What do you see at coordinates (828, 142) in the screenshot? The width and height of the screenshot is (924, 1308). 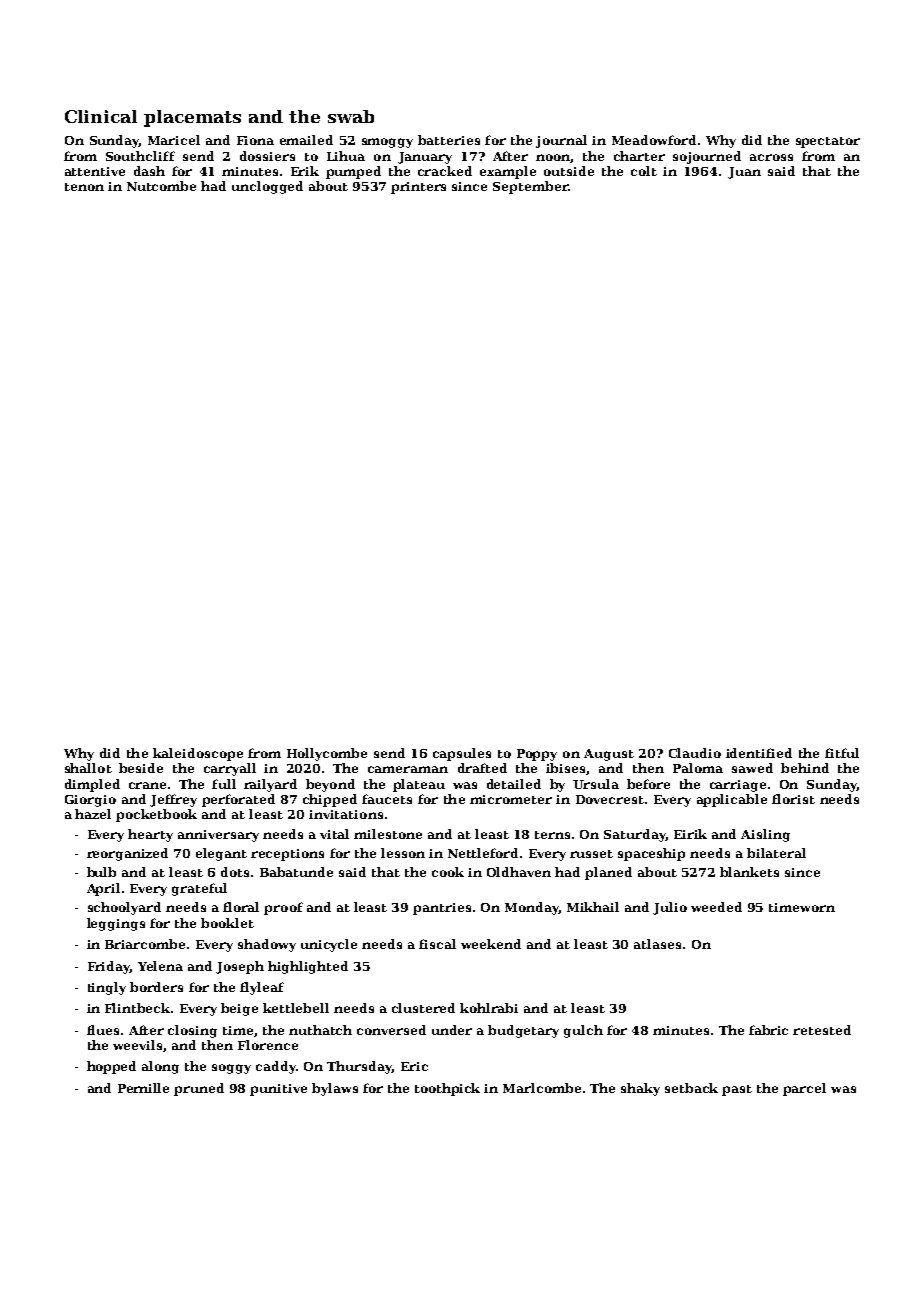 I see `spectator` at bounding box center [828, 142].
